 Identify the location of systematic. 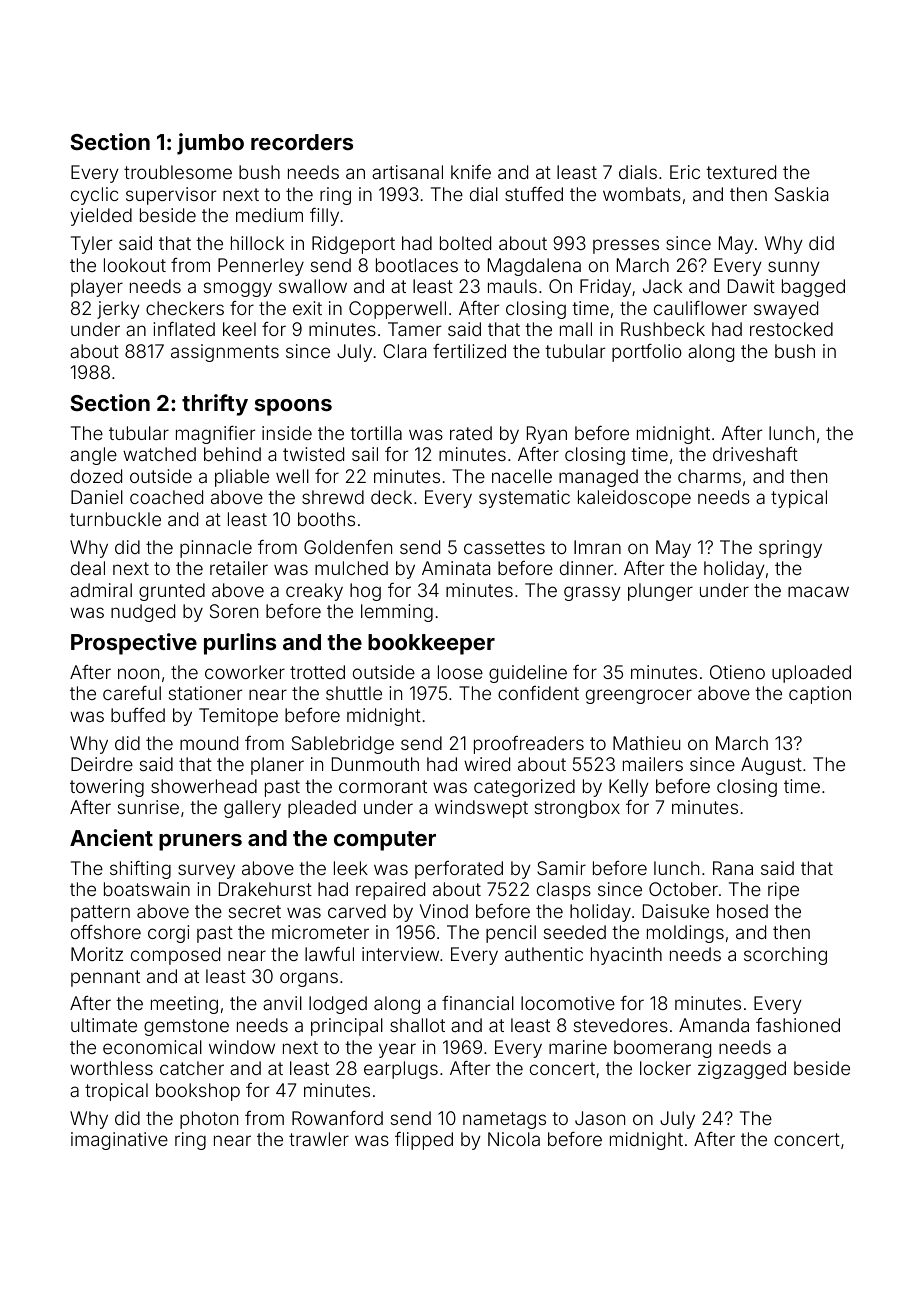
(524, 499).
